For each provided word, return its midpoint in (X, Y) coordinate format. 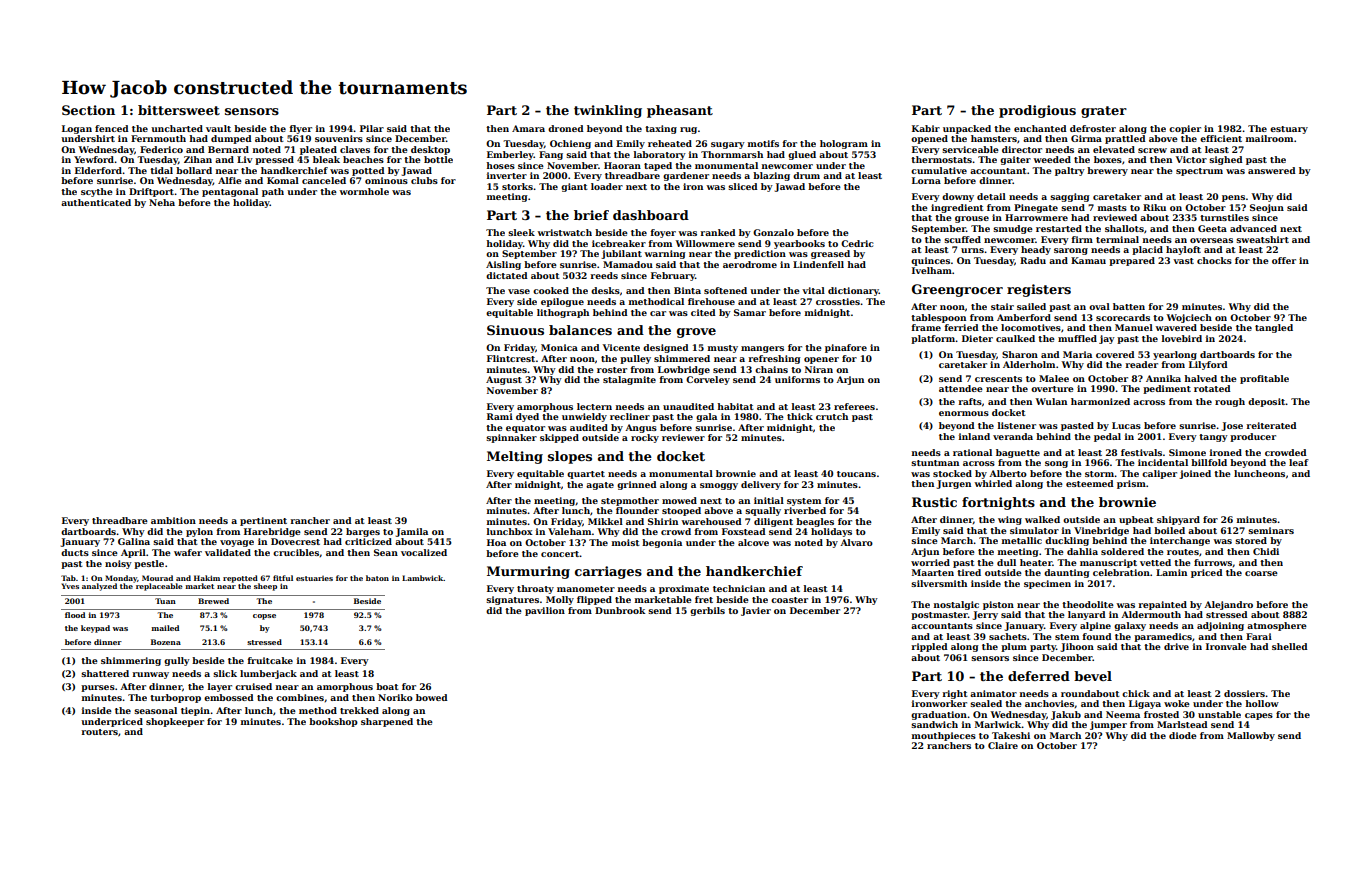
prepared (1132, 261)
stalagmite (629, 380)
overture (1052, 389)
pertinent (263, 521)
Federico (161, 149)
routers (99, 732)
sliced (743, 186)
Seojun (1267, 208)
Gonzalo (773, 232)
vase (519, 291)
